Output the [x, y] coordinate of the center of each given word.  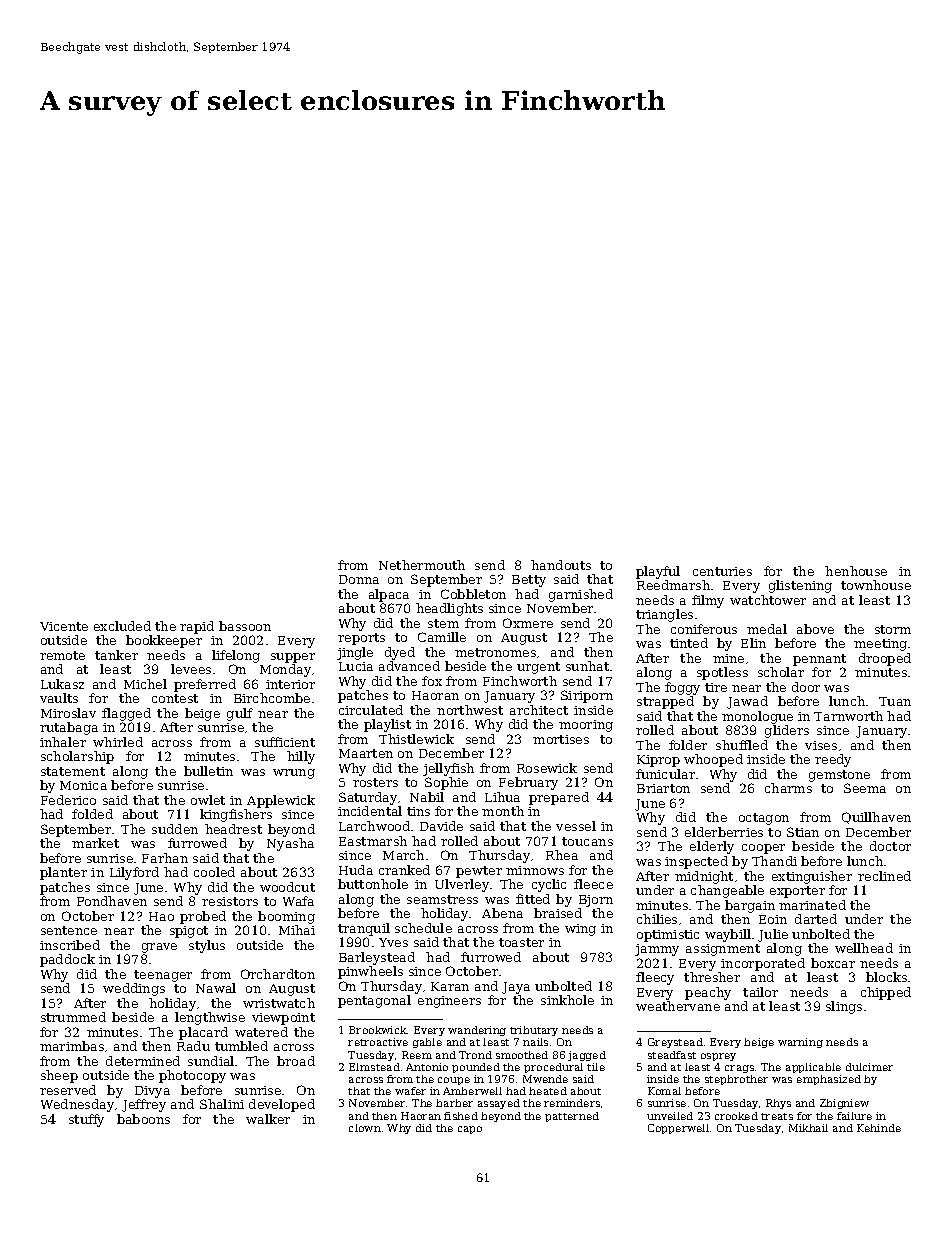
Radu [193, 1046]
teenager [163, 976]
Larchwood [374, 826]
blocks [886, 977]
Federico [68, 800]
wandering [477, 1031]
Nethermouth [422, 565]
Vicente [64, 626]
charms [788, 788]
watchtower [768, 600]
